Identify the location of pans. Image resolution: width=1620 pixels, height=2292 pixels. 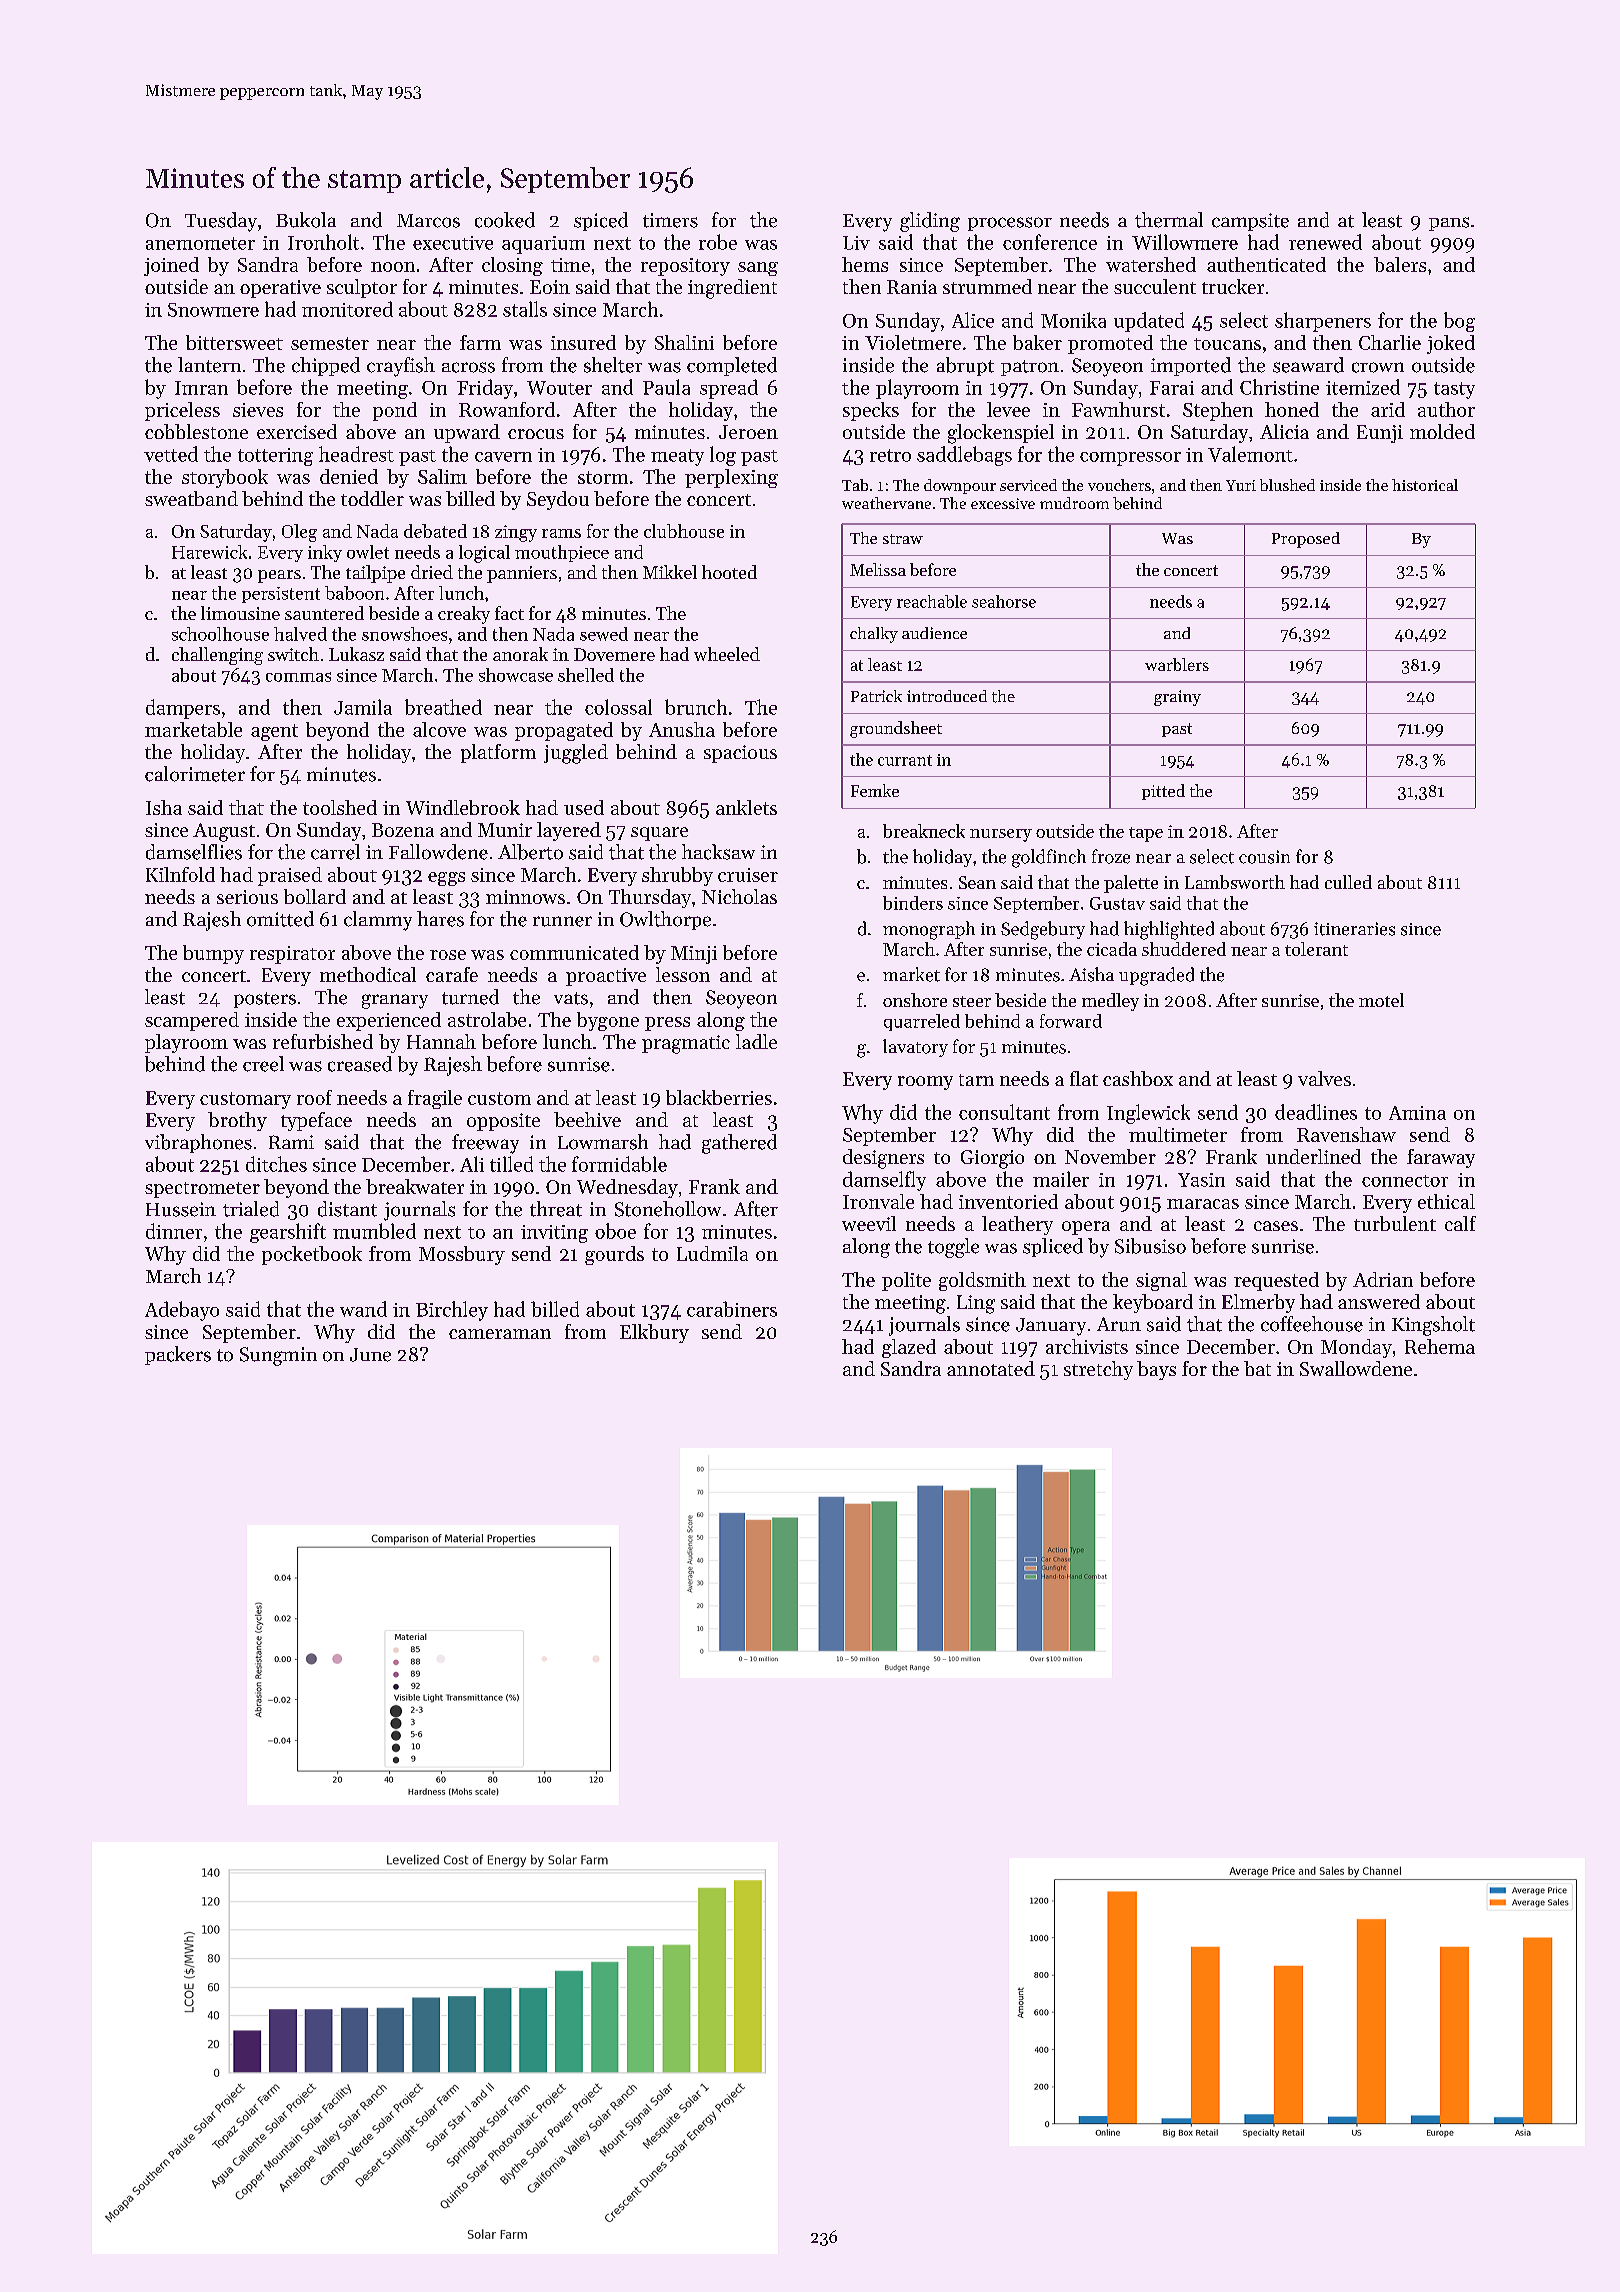
(1449, 224).
